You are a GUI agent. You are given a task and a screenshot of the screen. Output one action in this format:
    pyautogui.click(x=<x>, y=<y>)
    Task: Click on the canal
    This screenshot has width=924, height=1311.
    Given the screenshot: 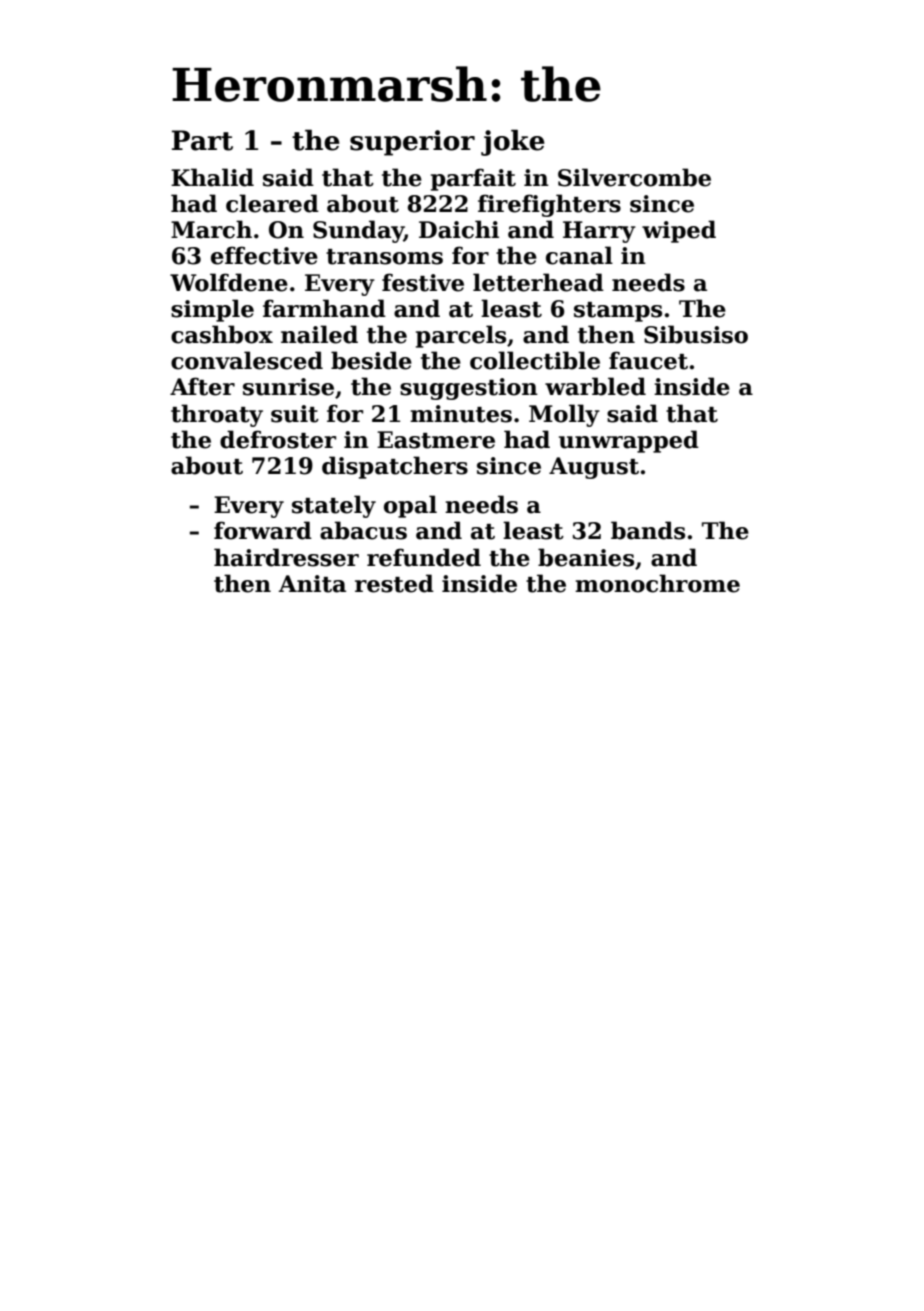 What is the action you would take?
    pyautogui.click(x=579, y=255)
